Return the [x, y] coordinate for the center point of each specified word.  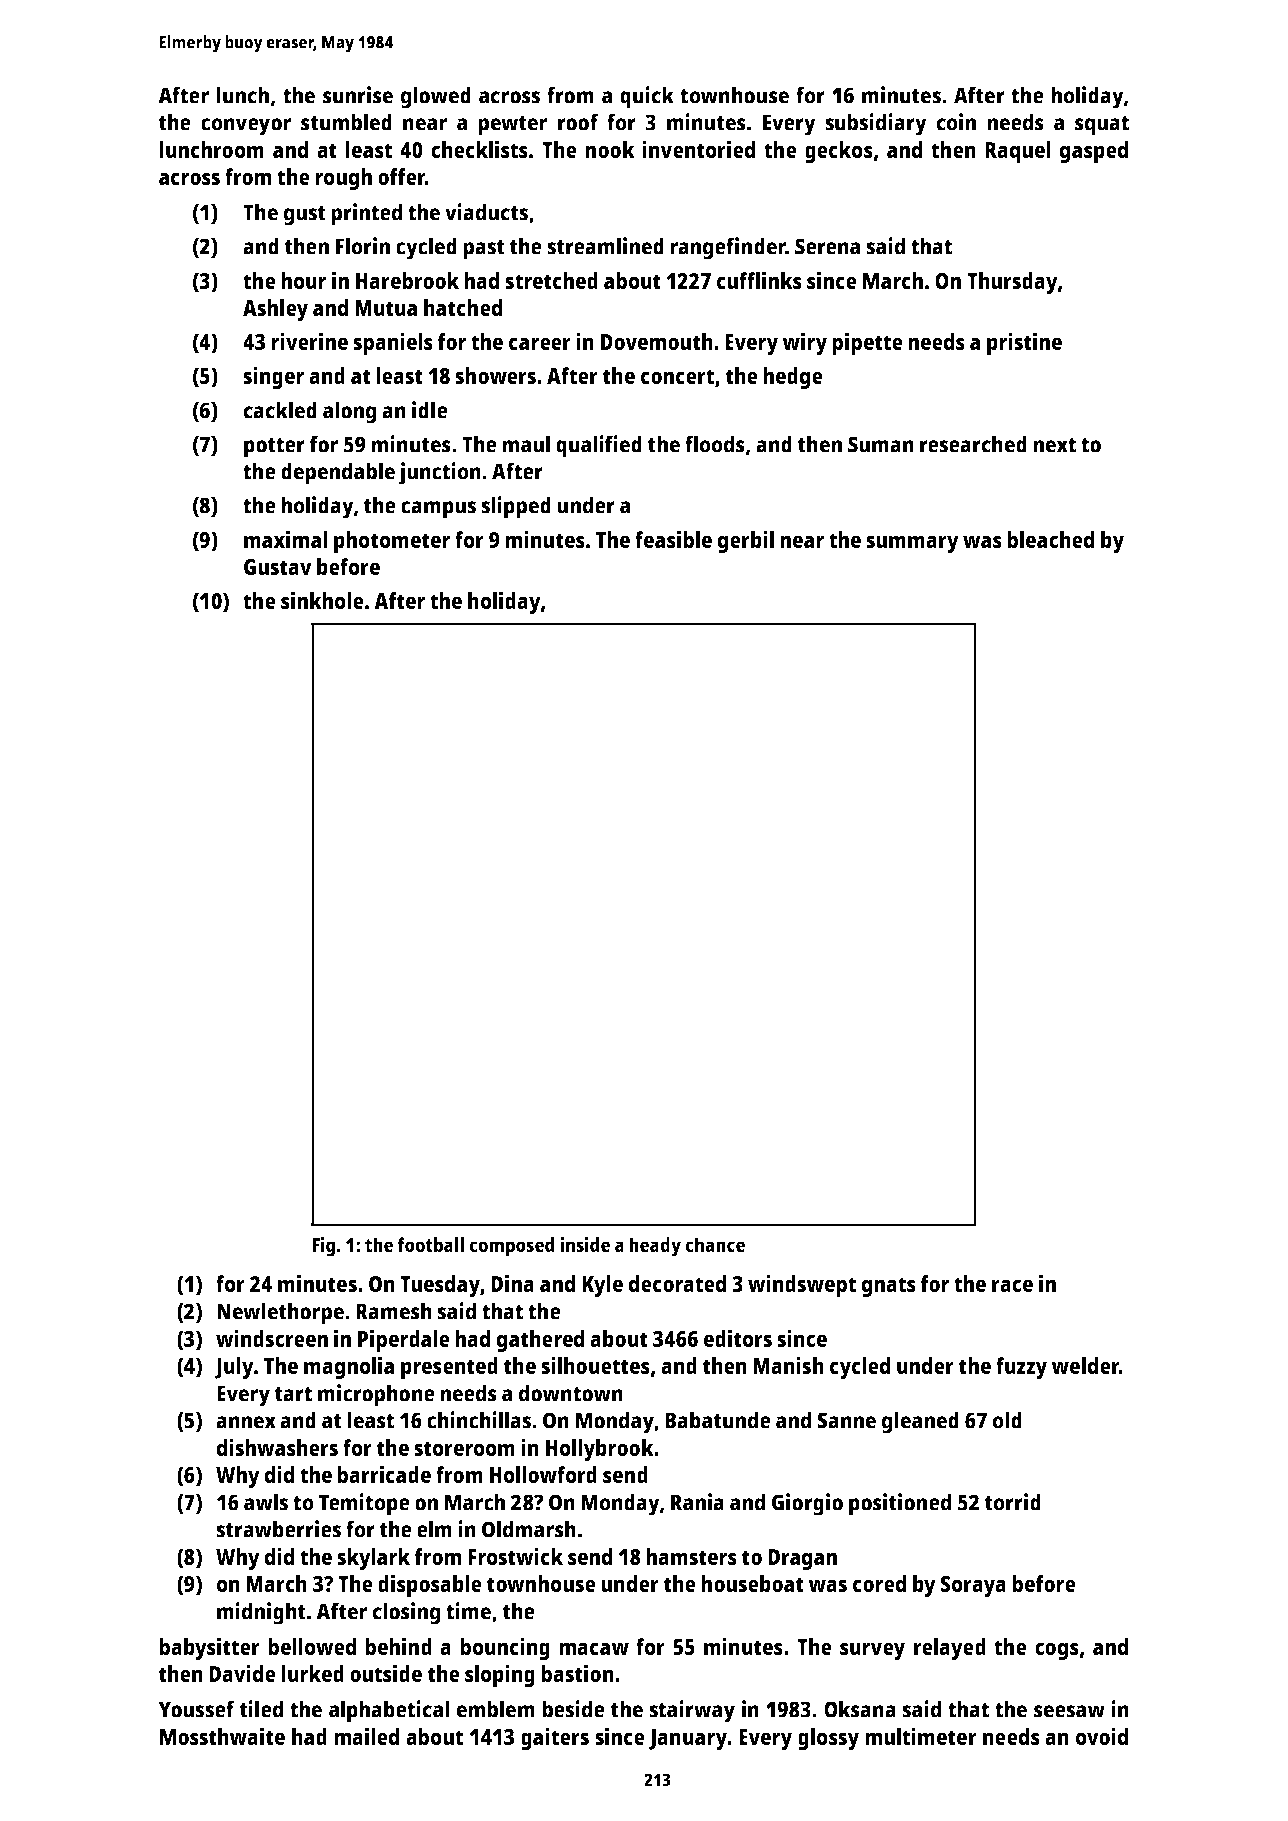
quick [647, 97]
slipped [516, 507]
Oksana [860, 1709]
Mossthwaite [222, 1736]
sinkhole [322, 600]
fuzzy [1021, 1368]
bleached [1050, 539]
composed [511, 1247]
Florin [363, 246]
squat [1102, 126]
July [234, 1368]
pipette [867, 343]
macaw [594, 1648]
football [430, 1244]
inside [585, 1244]
